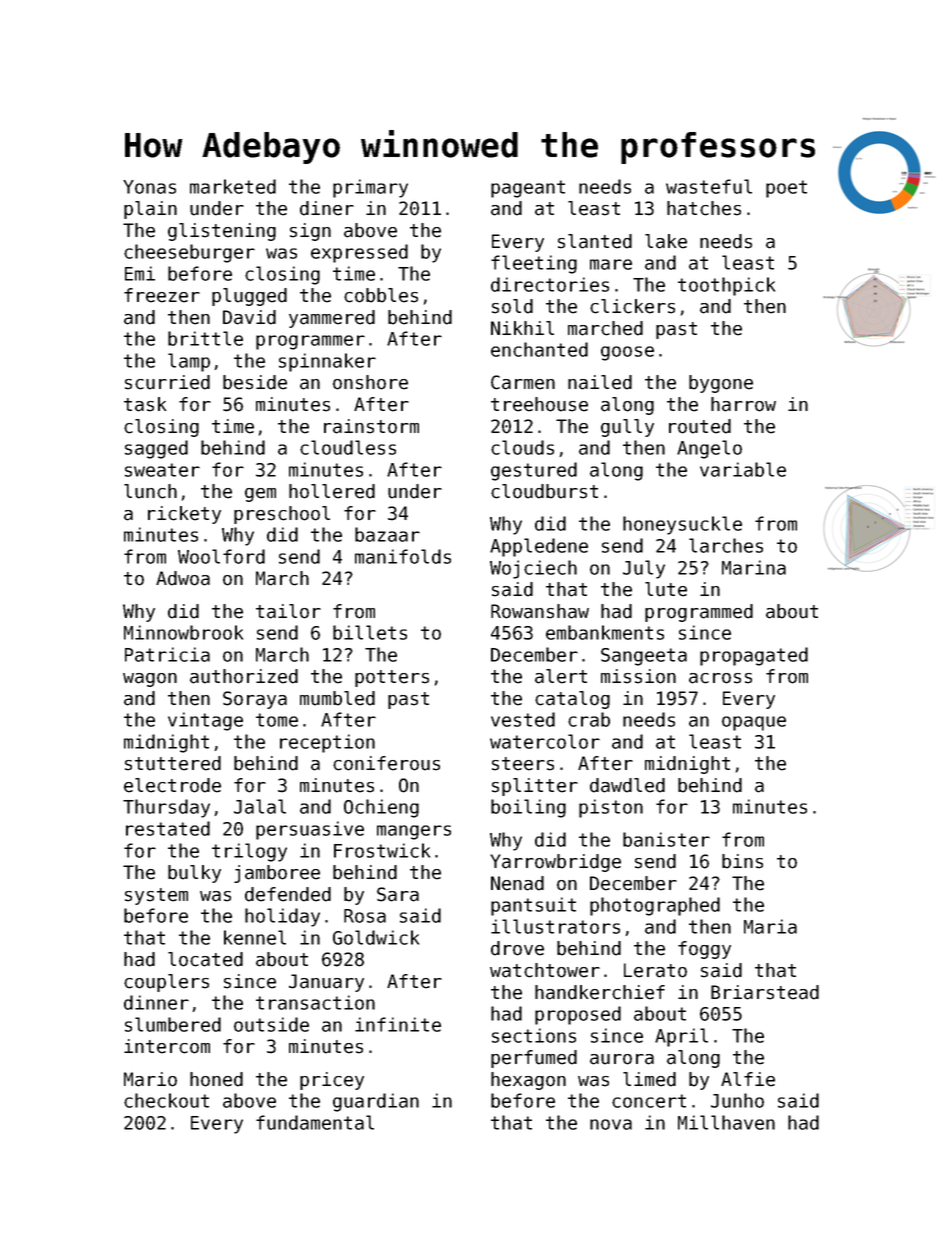  What do you see at coordinates (533, 569) in the document?
I see `Wojciech` at bounding box center [533, 569].
